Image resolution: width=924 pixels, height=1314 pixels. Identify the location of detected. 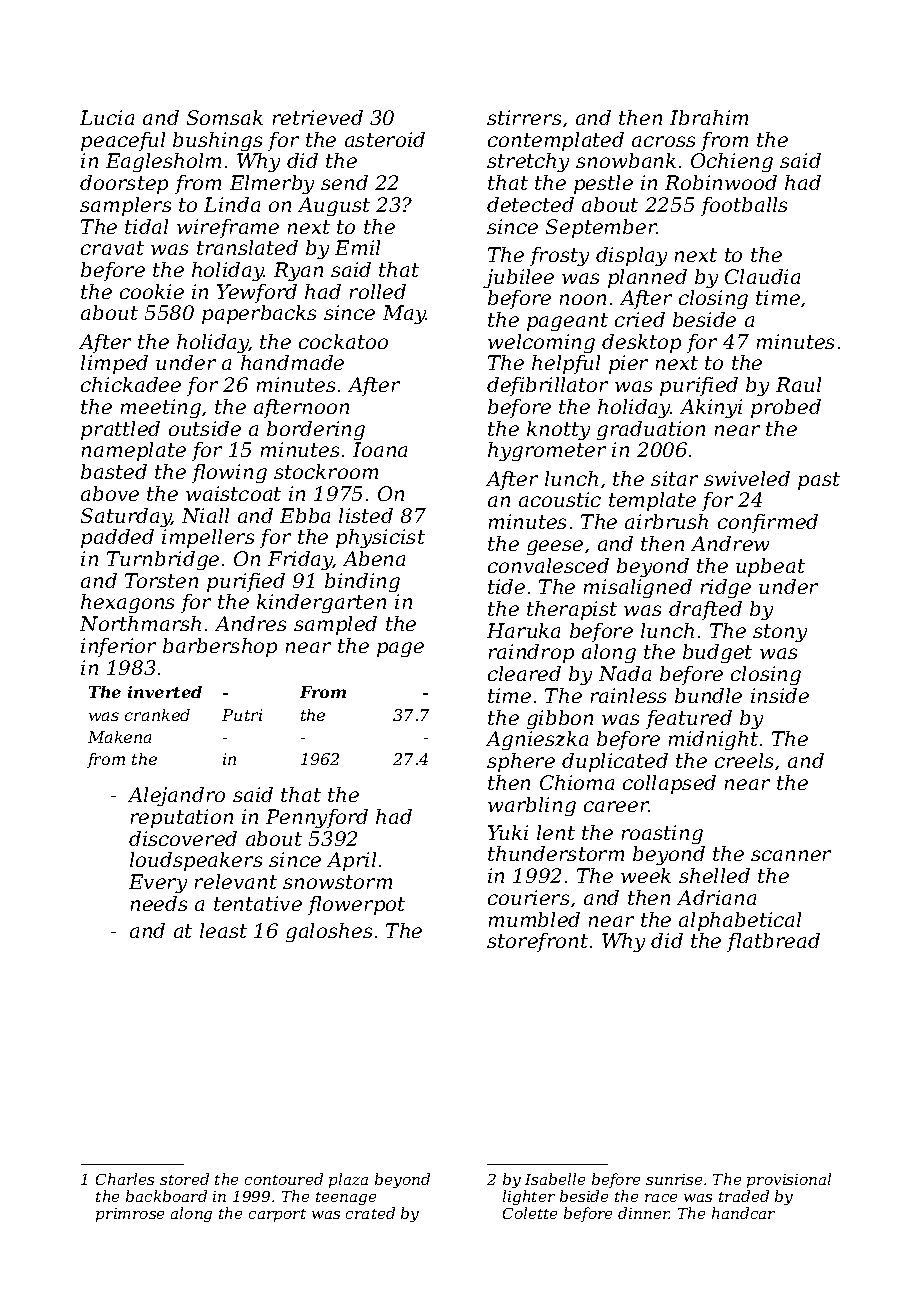
(530, 204).
